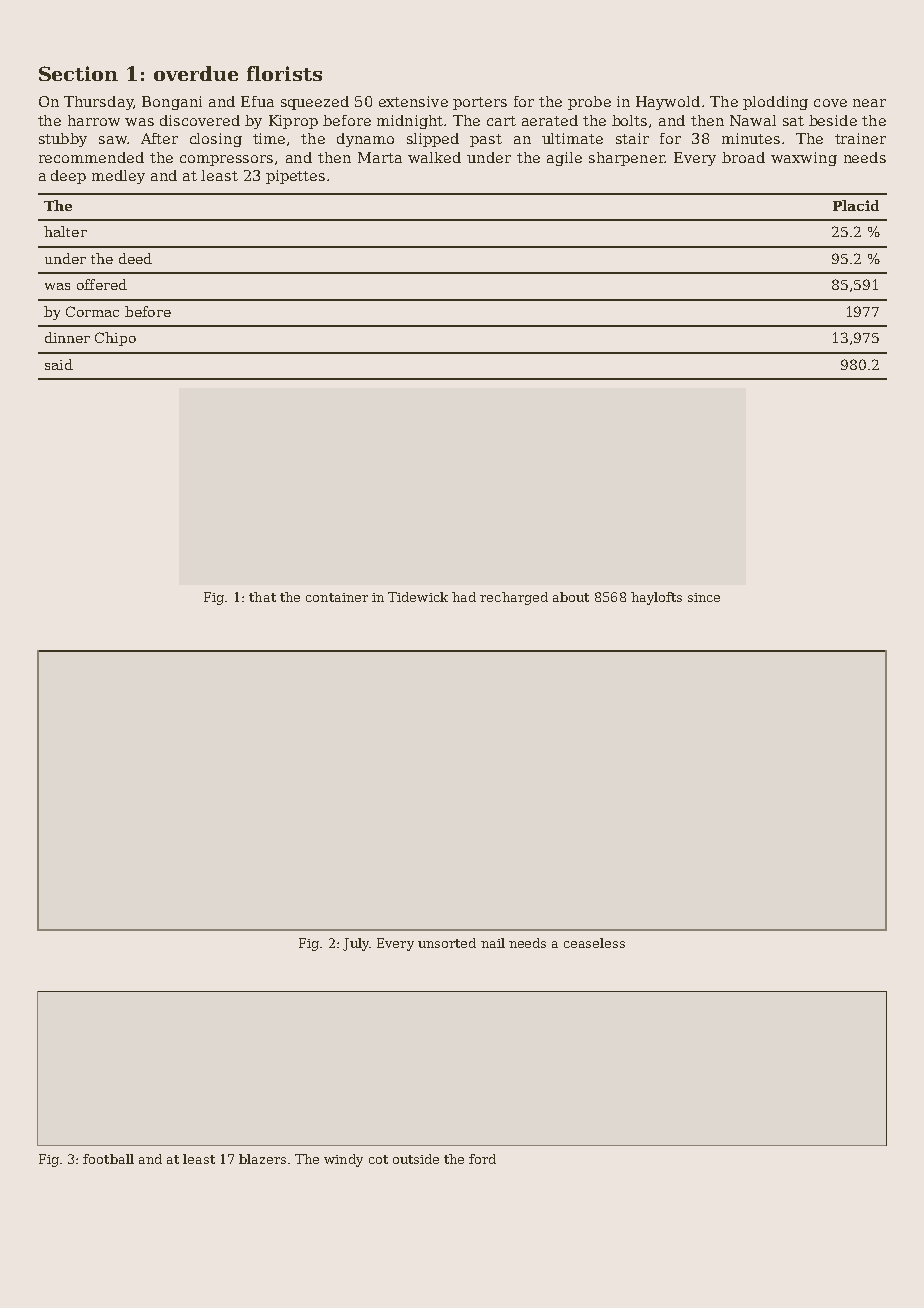 This document has height=1308, width=924. Describe the element at coordinates (856, 205) in the document. I see `Placid` at that location.
